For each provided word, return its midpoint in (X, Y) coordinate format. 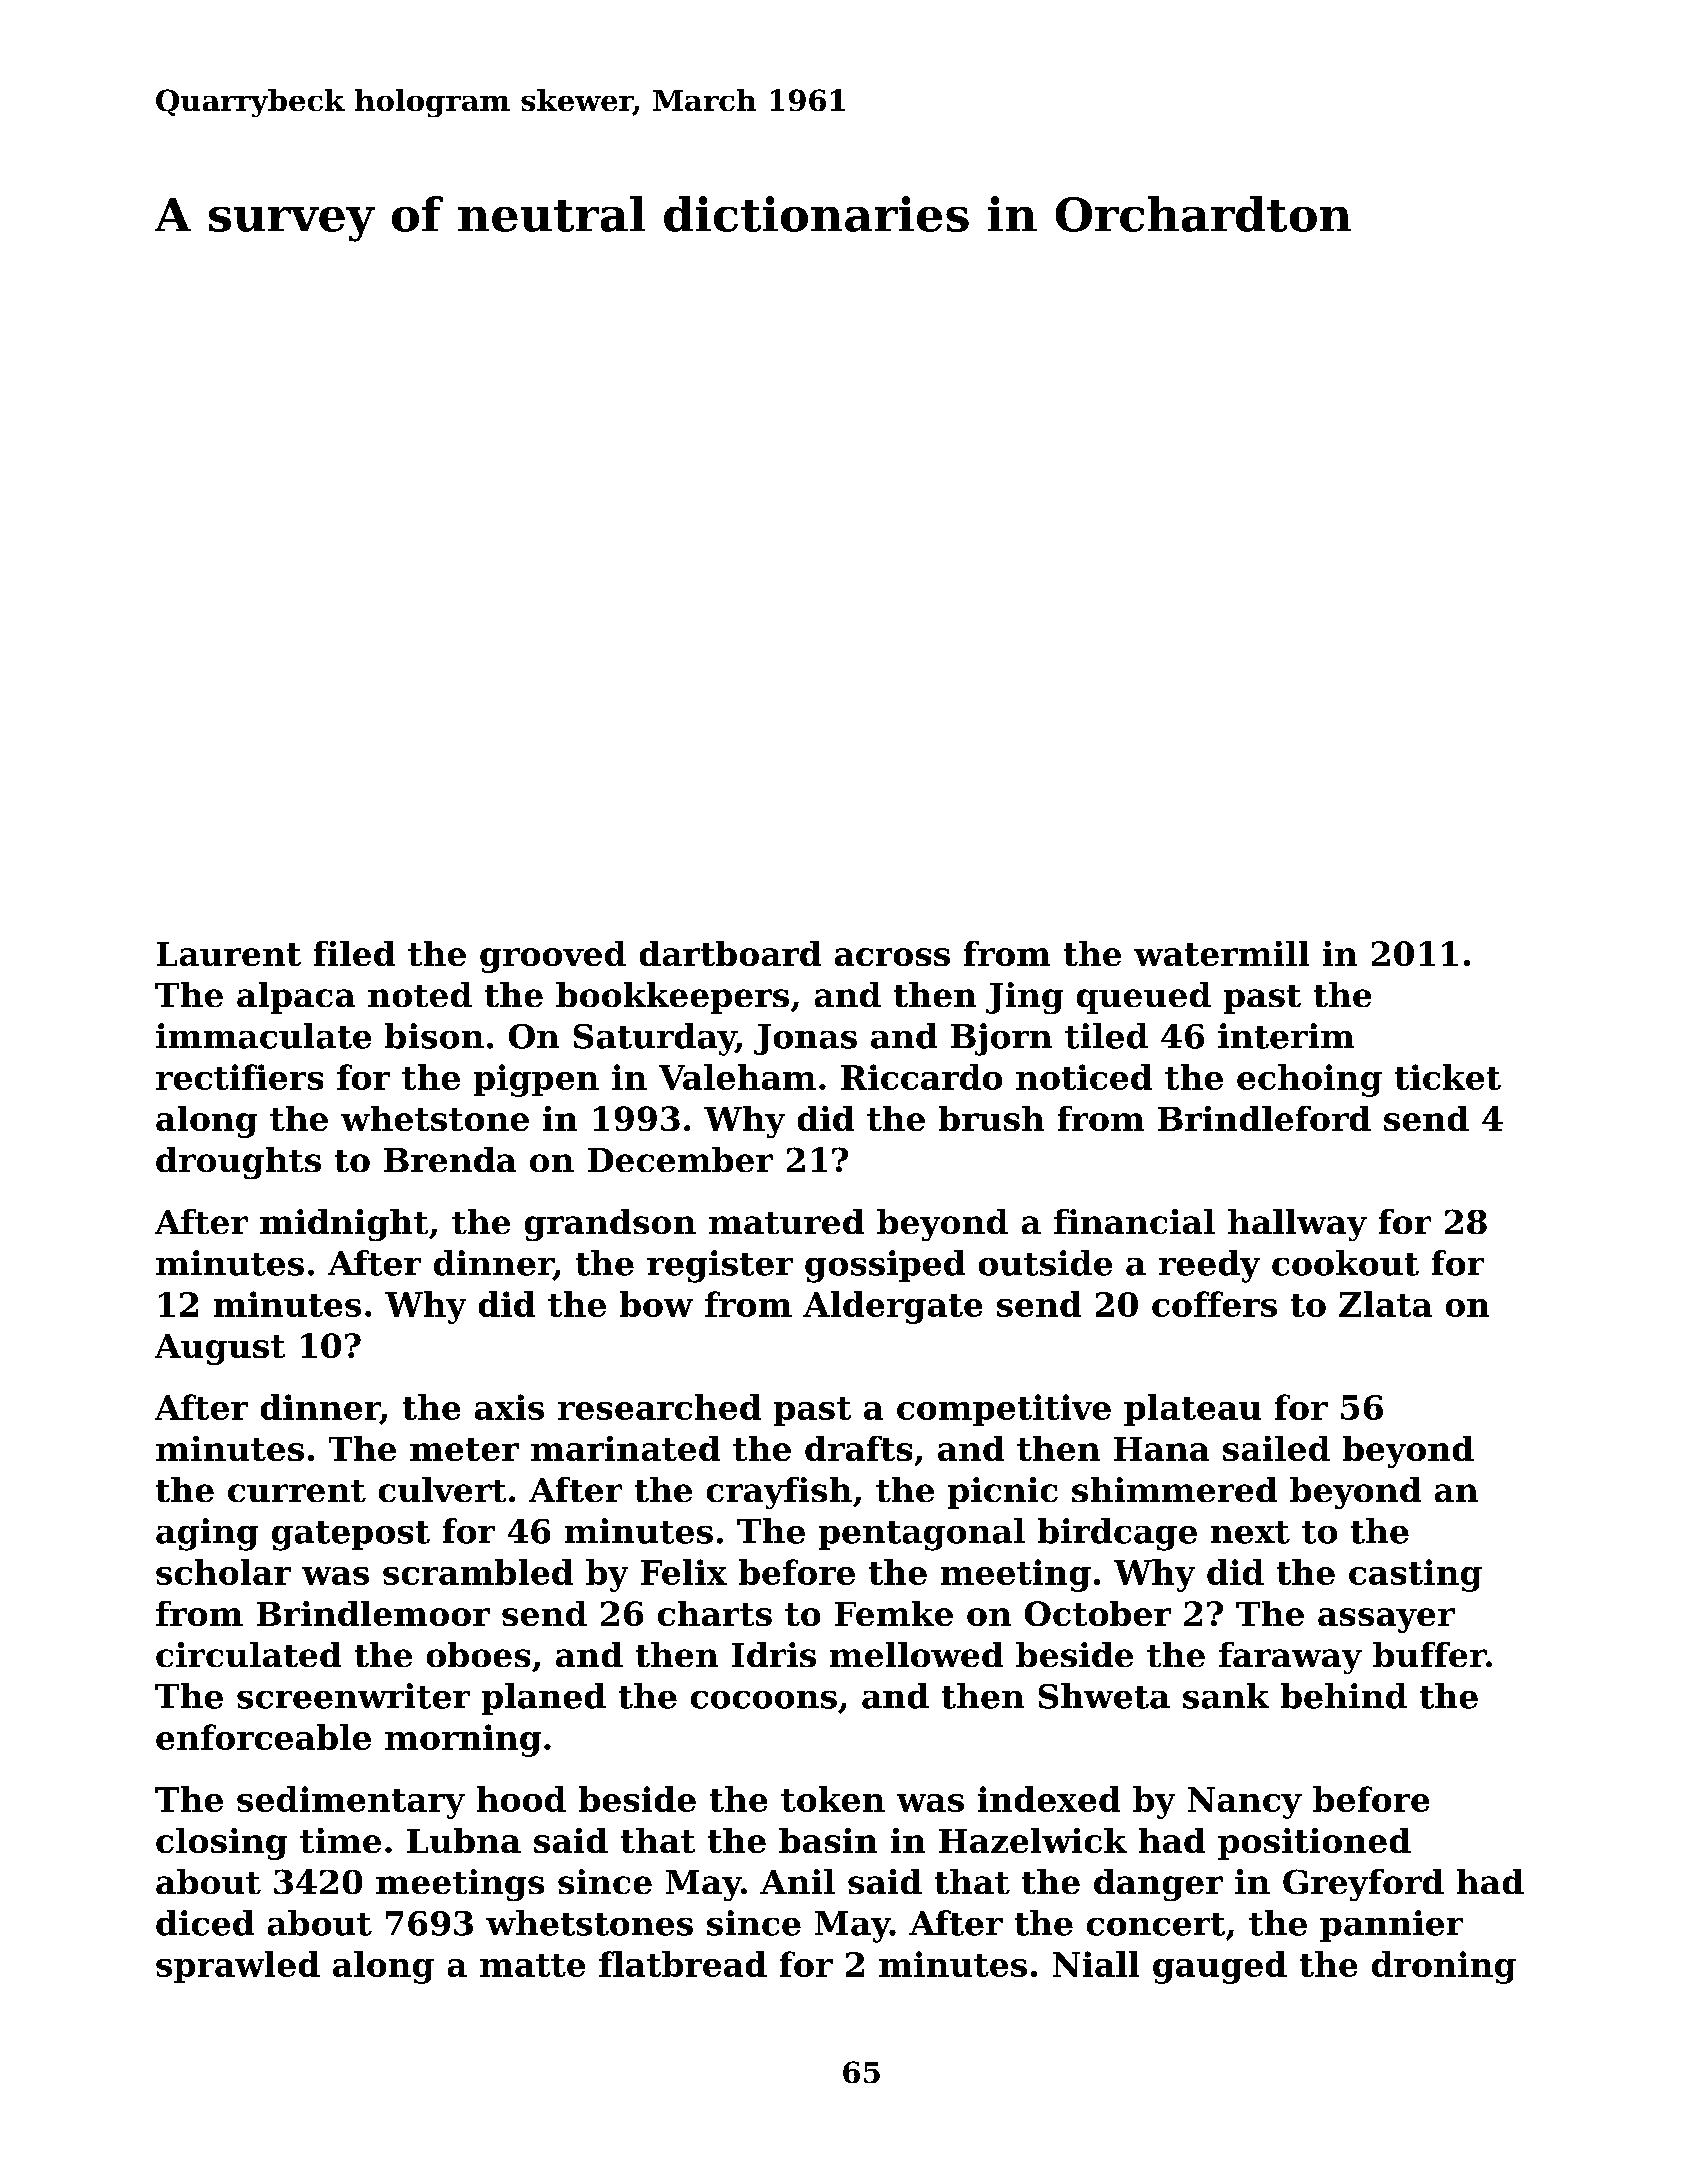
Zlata (1385, 1304)
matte (532, 1965)
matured (786, 1221)
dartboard (730, 953)
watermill (1221, 953)
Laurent (229, 954)
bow (656, 1304)
